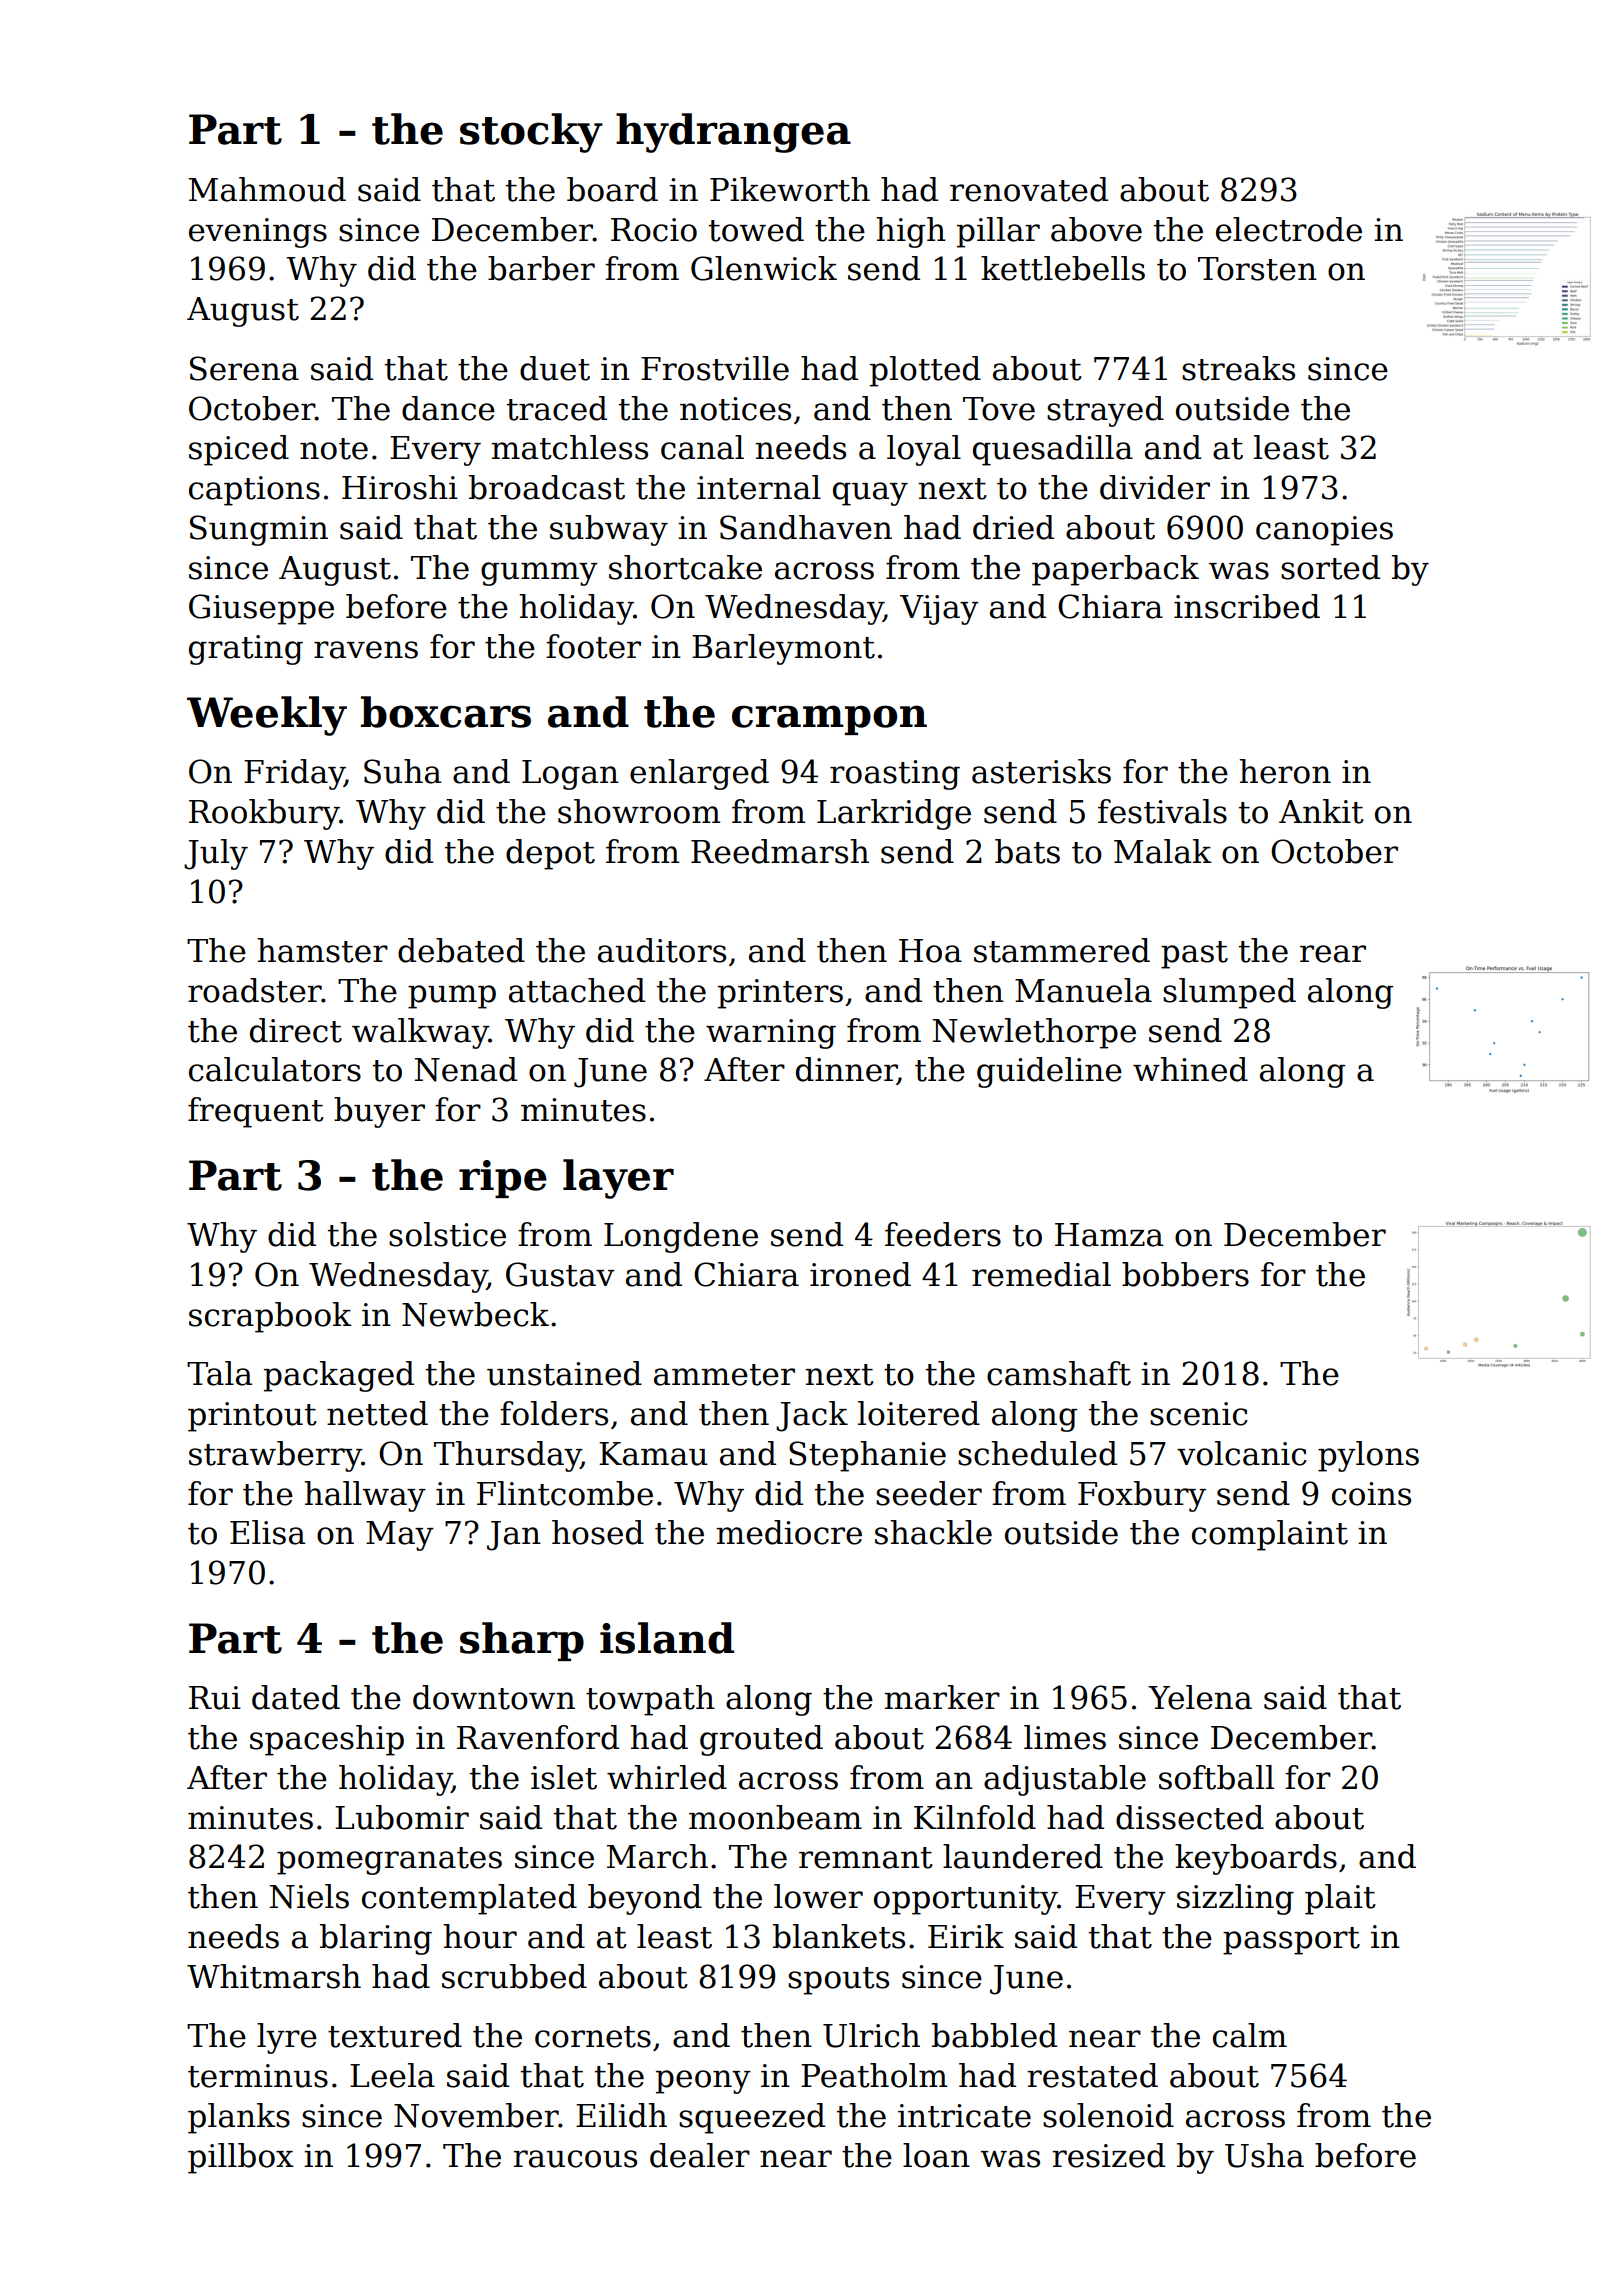  I want to click on hydrangea, so click(733, 133).
